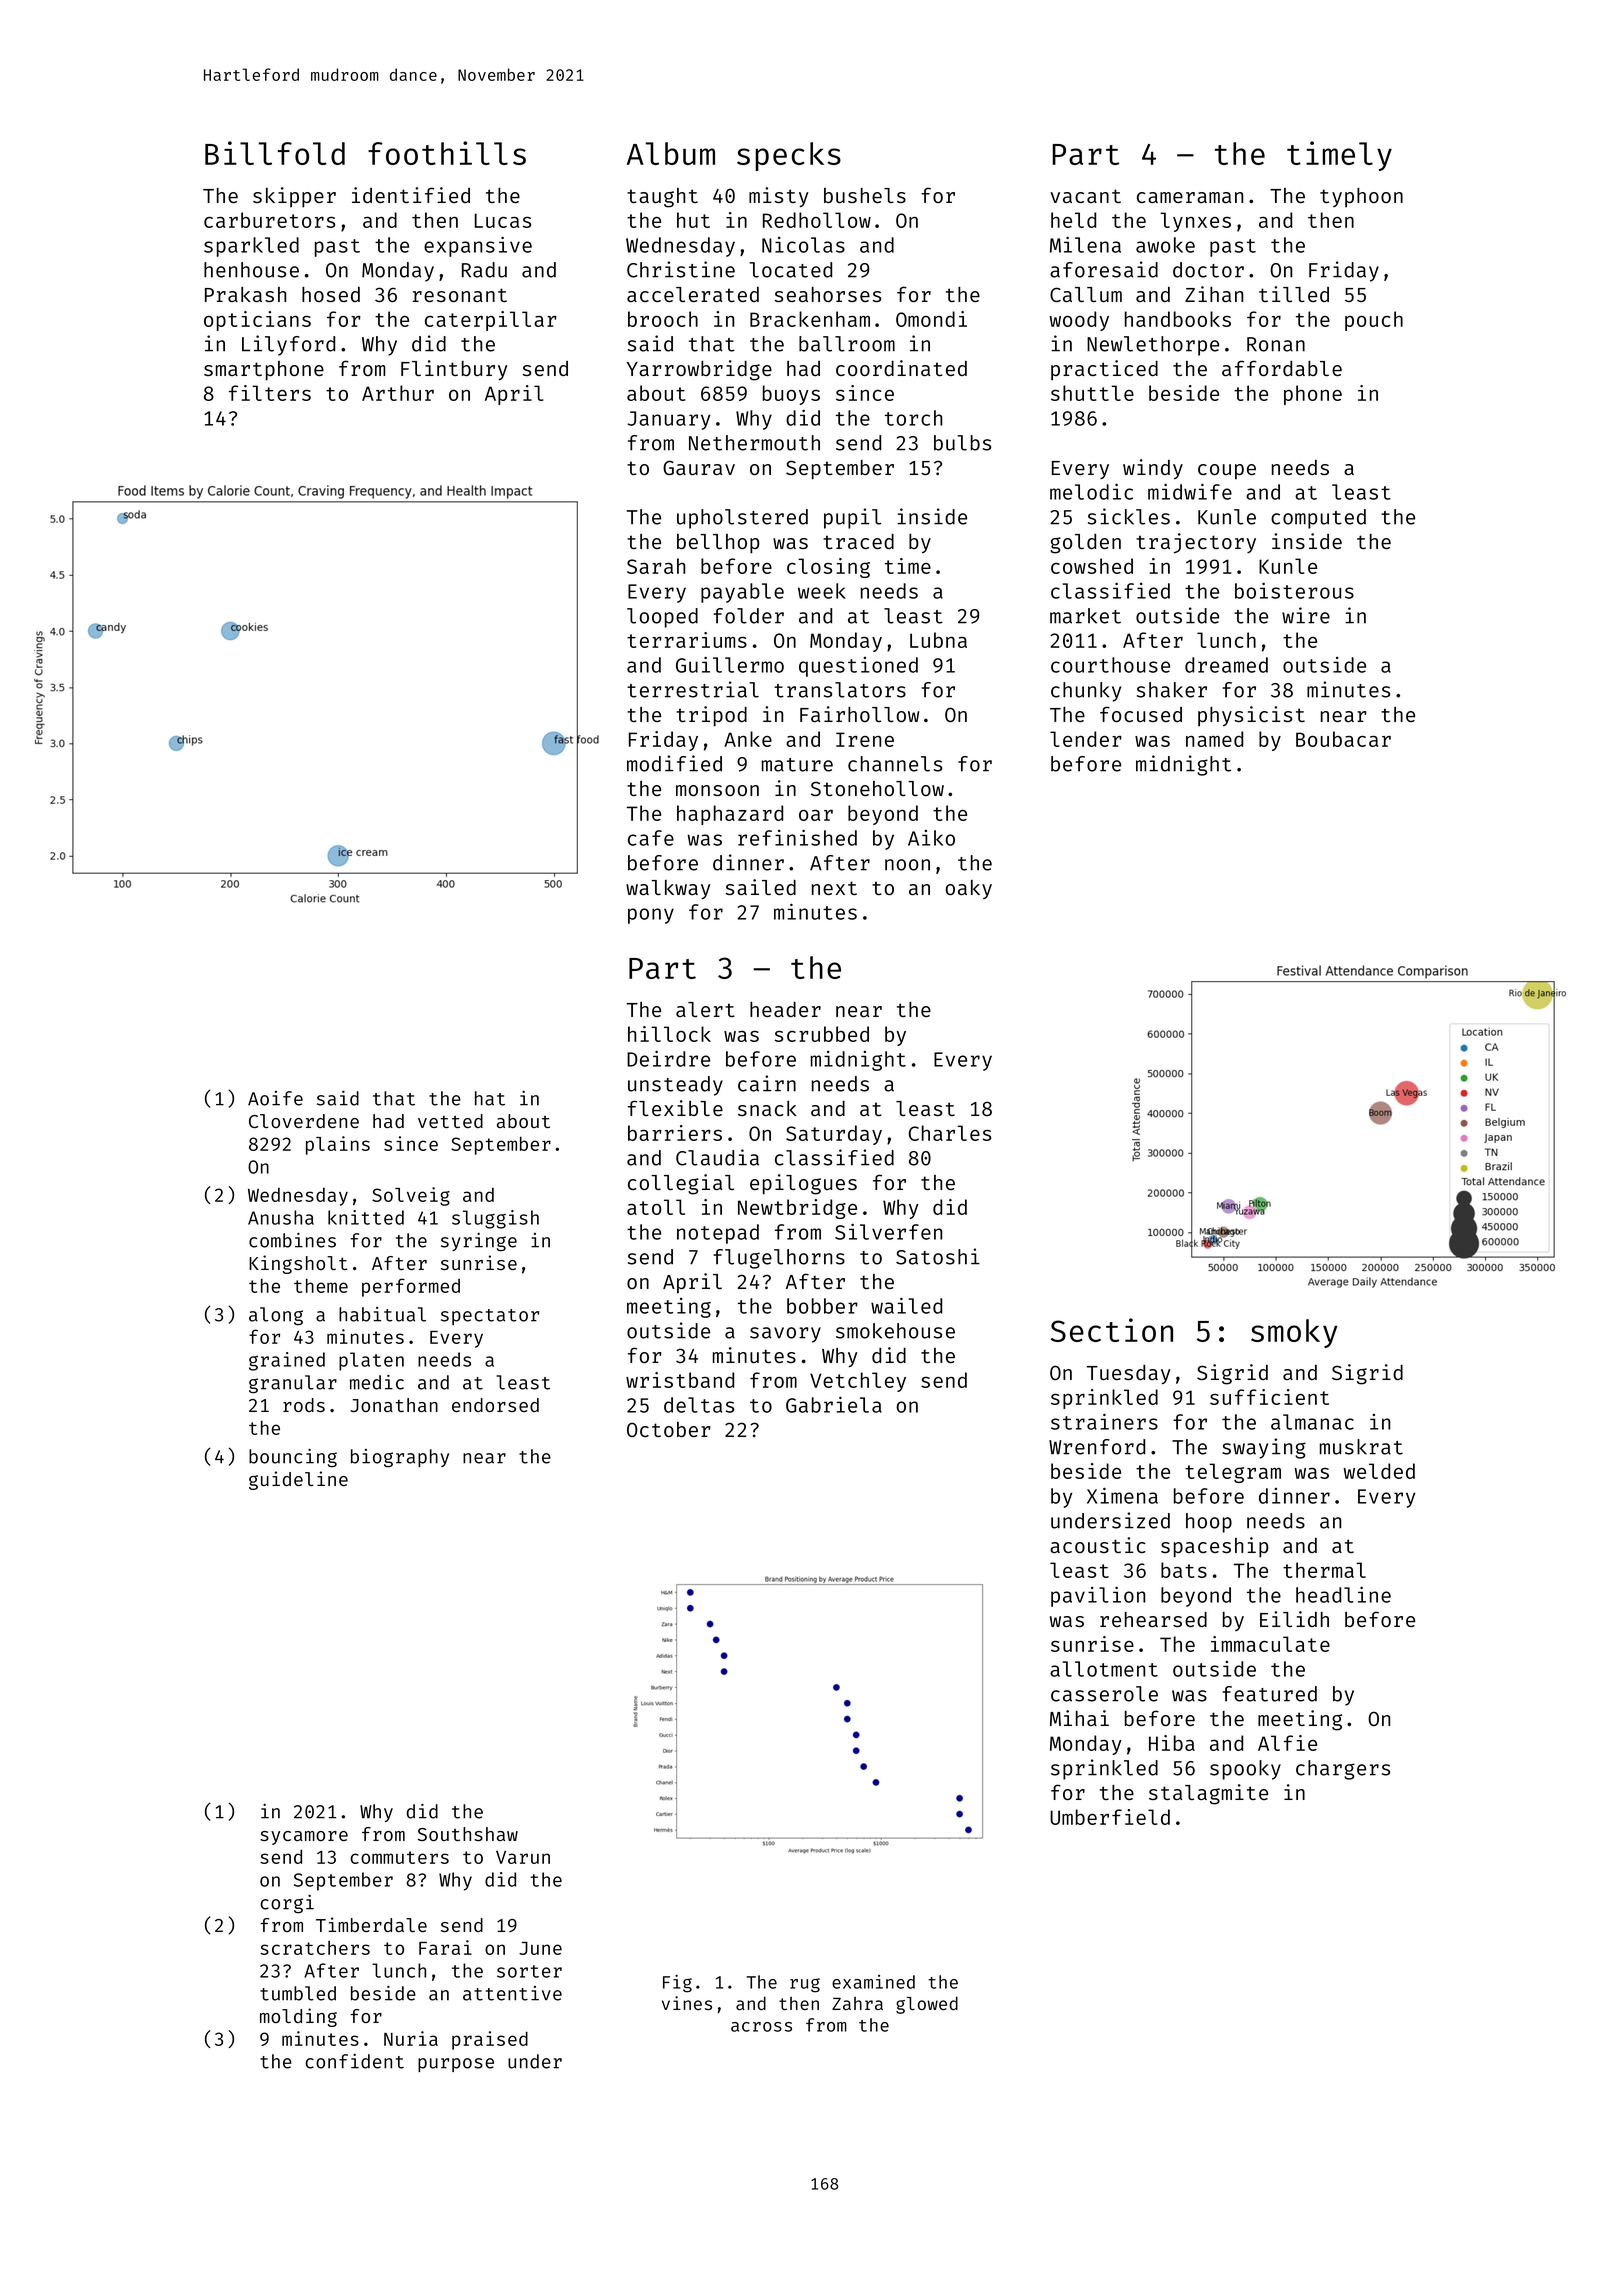 Image resolution: width=1620 pixels, height=2292 pixels. What do you see at coordinates (1226, 665) in the screenshot?
I see `dreamed` at bounding box center [1226, 665].
